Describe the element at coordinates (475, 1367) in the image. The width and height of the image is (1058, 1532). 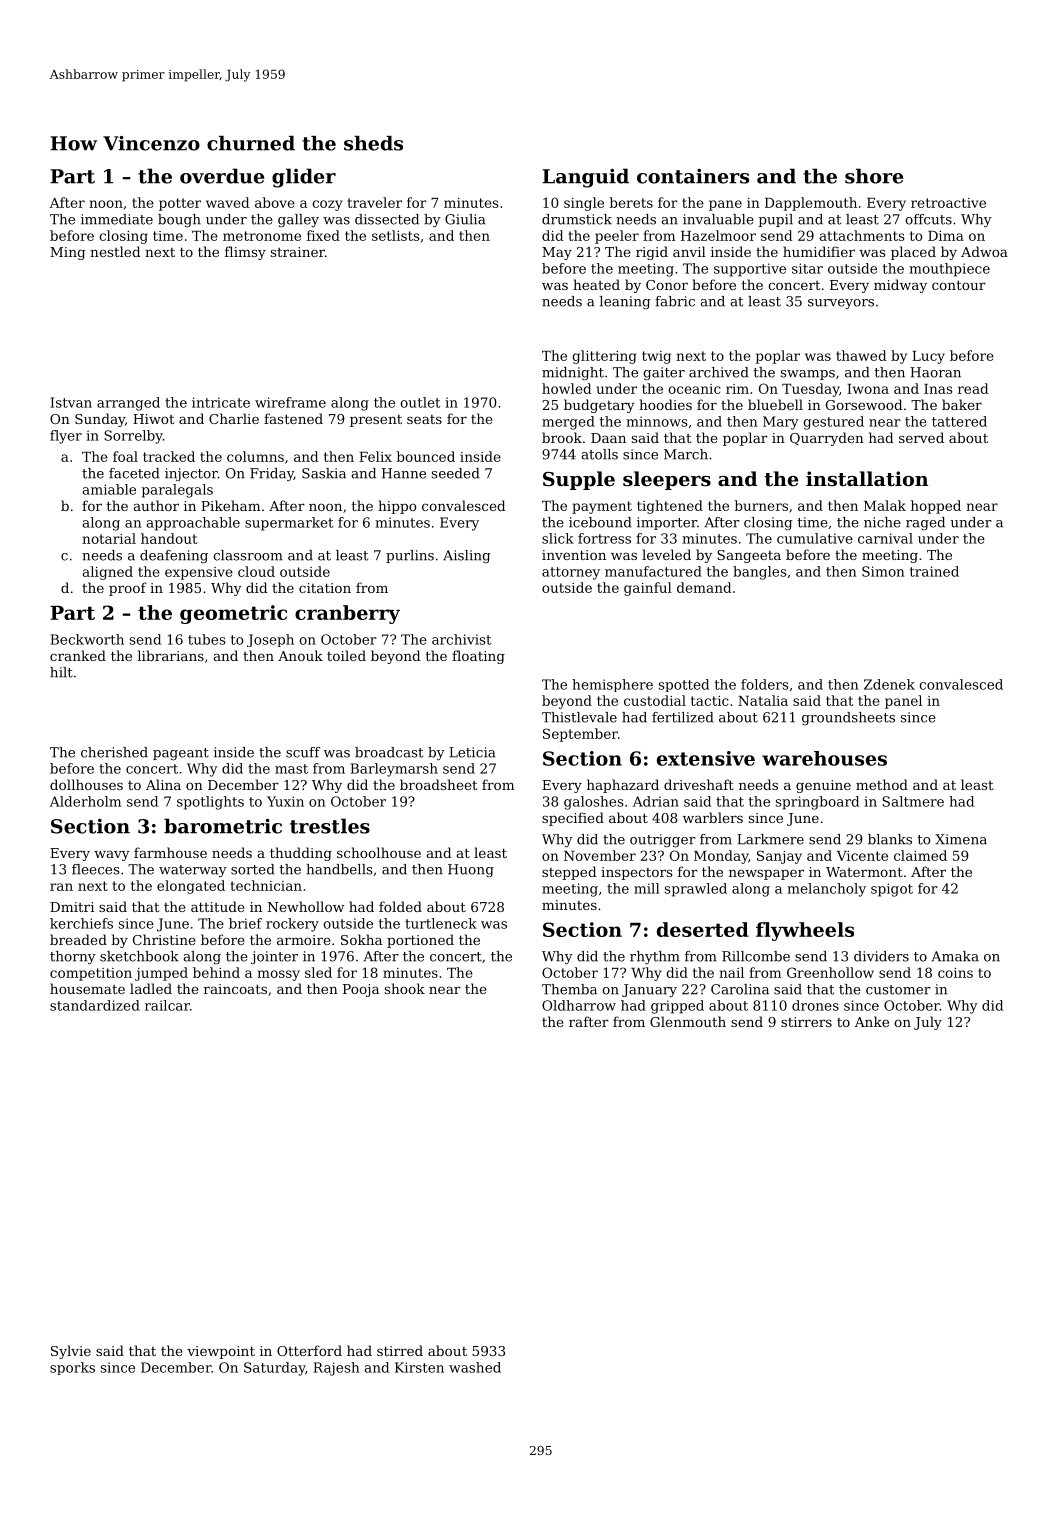
I see `washed` at that location.
